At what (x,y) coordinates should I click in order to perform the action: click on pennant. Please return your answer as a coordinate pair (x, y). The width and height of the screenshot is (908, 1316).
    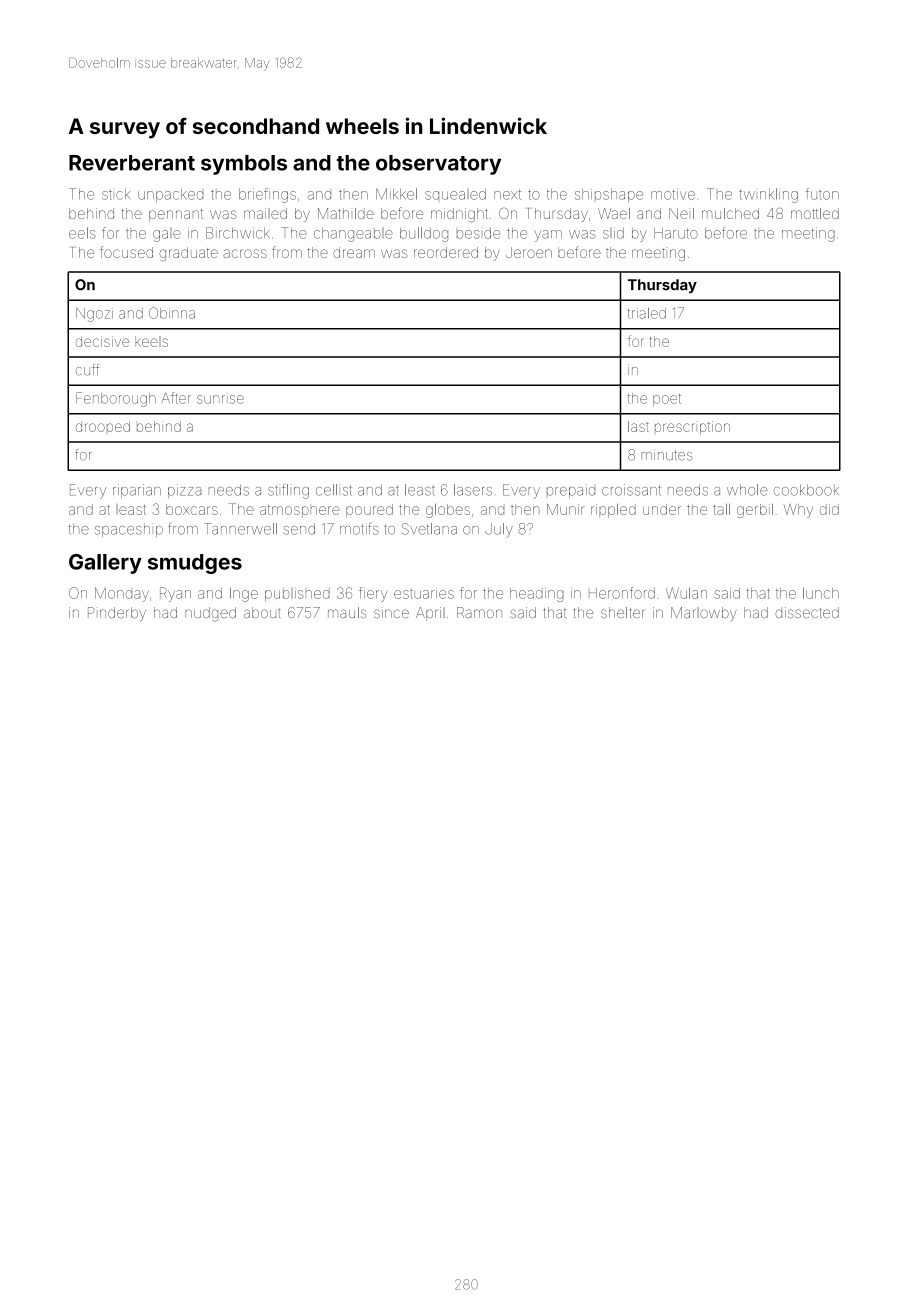
    Looking at the image, I should click on (176, 215).
